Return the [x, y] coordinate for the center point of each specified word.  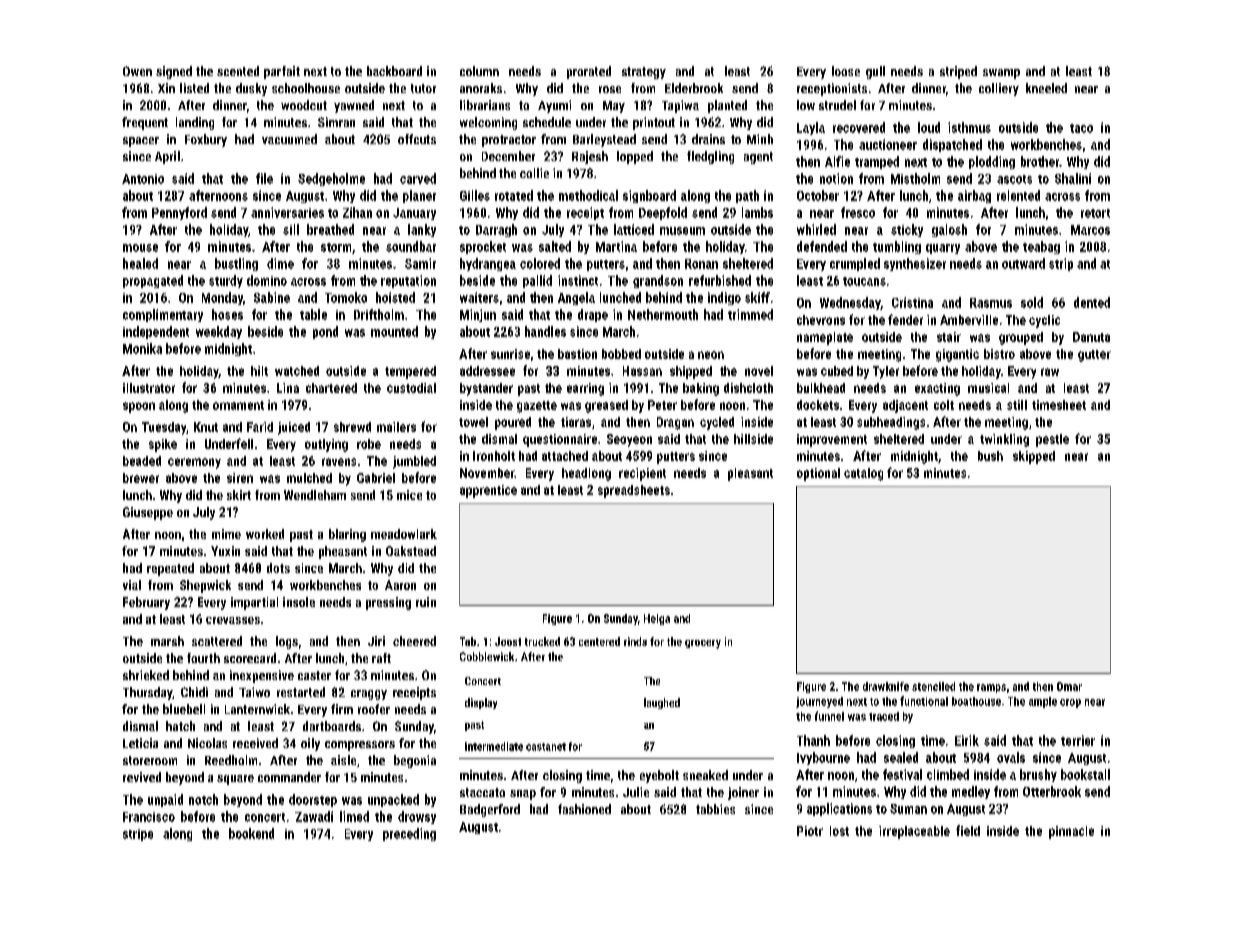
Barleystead [604, 140]
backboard [394, 71]
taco [1081, 128]
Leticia [140, 743]
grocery [703, 644]
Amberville [969, 320]
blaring [347, 535]
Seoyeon [629, 440]
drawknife [886, 686]
